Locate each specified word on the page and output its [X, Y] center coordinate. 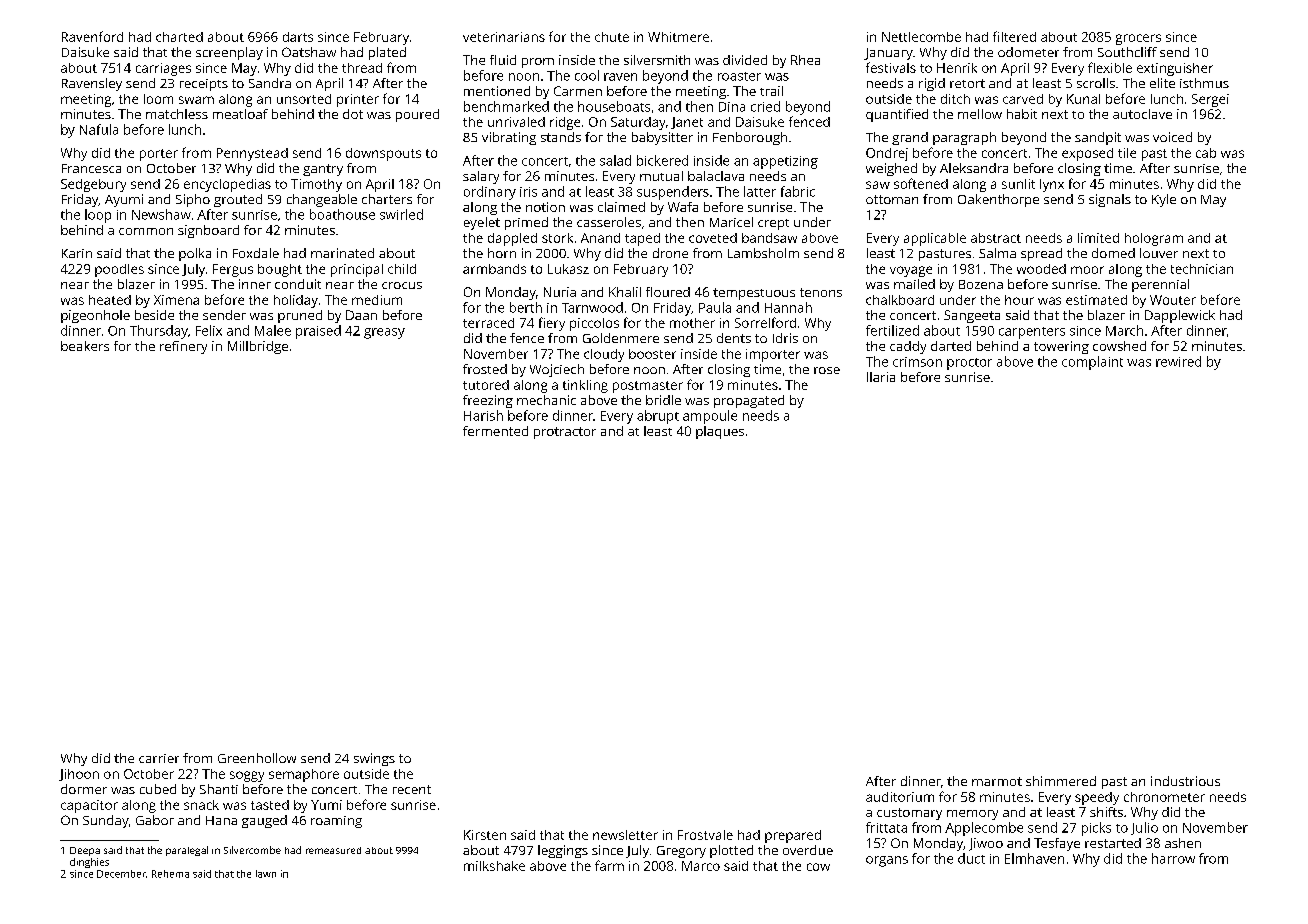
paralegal [187, 851]
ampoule [710, 417]
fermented [495, 431]
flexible [1110, 67]
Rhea [805, 60]
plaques [720, 432]
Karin [77, 253]
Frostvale [705, 835]
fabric [798, 191]
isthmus [1204, 83]
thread [362, 68]
